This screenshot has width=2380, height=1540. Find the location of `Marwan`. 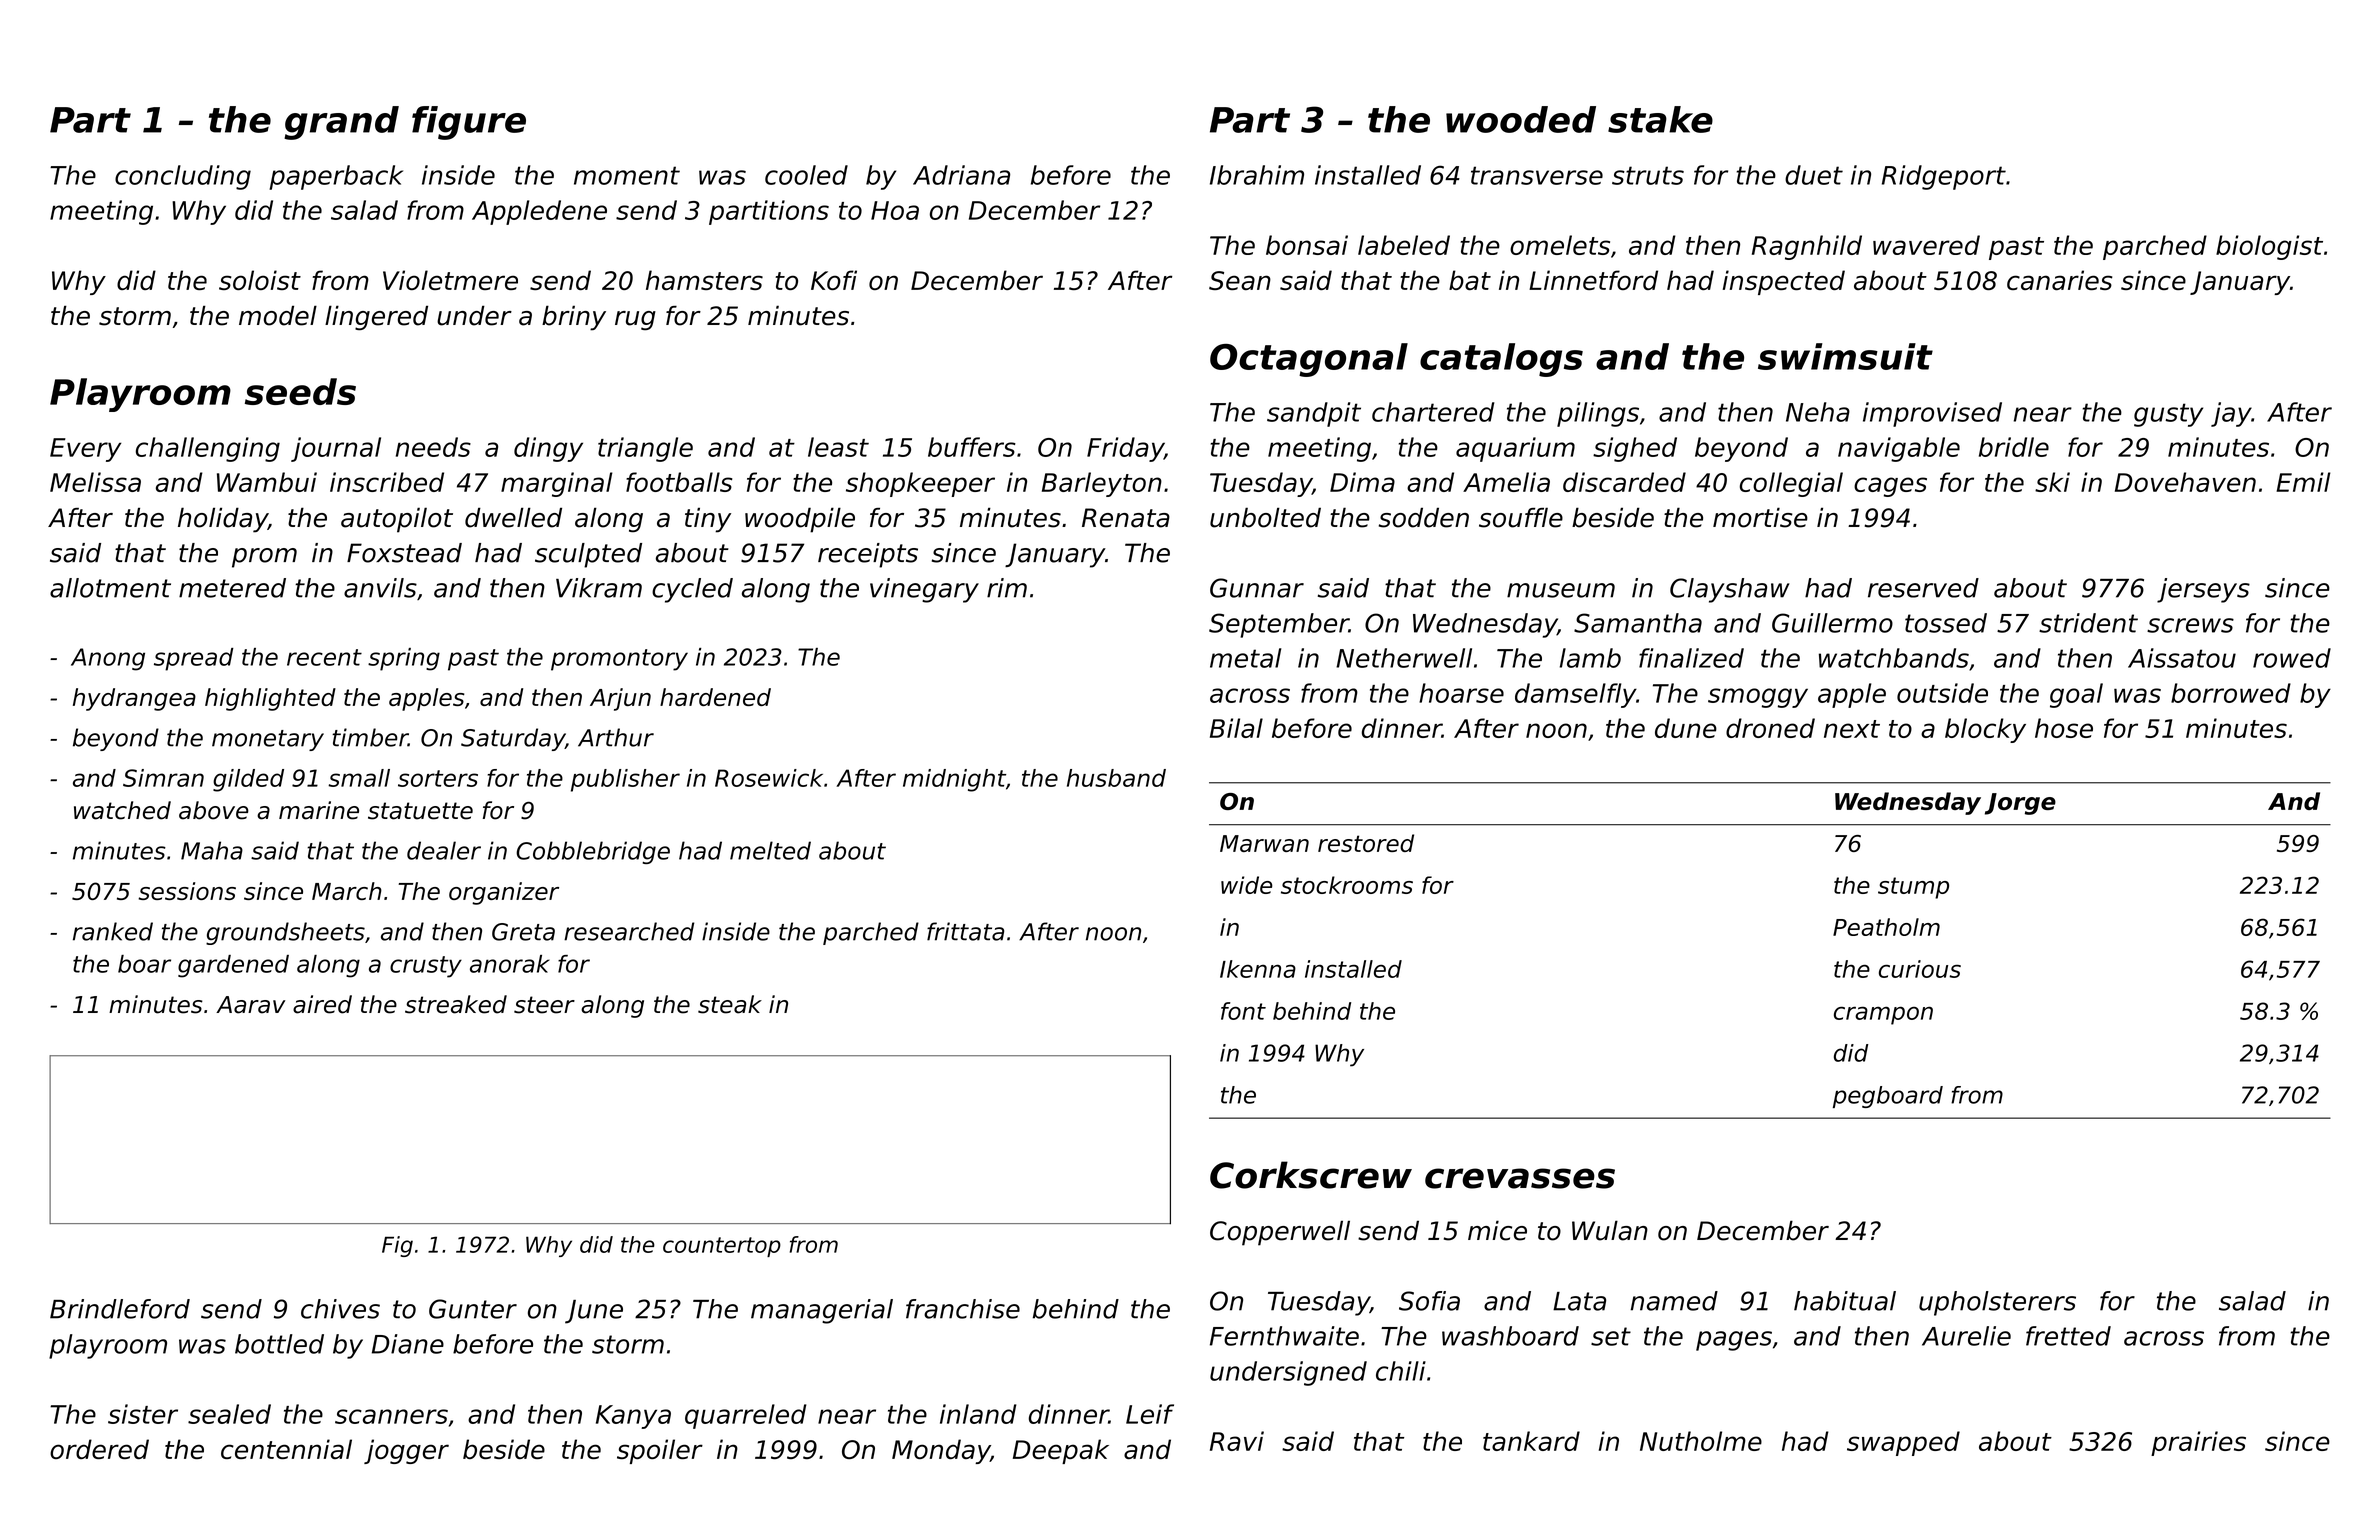

Marwan is located at coordinates (1264, 843).
